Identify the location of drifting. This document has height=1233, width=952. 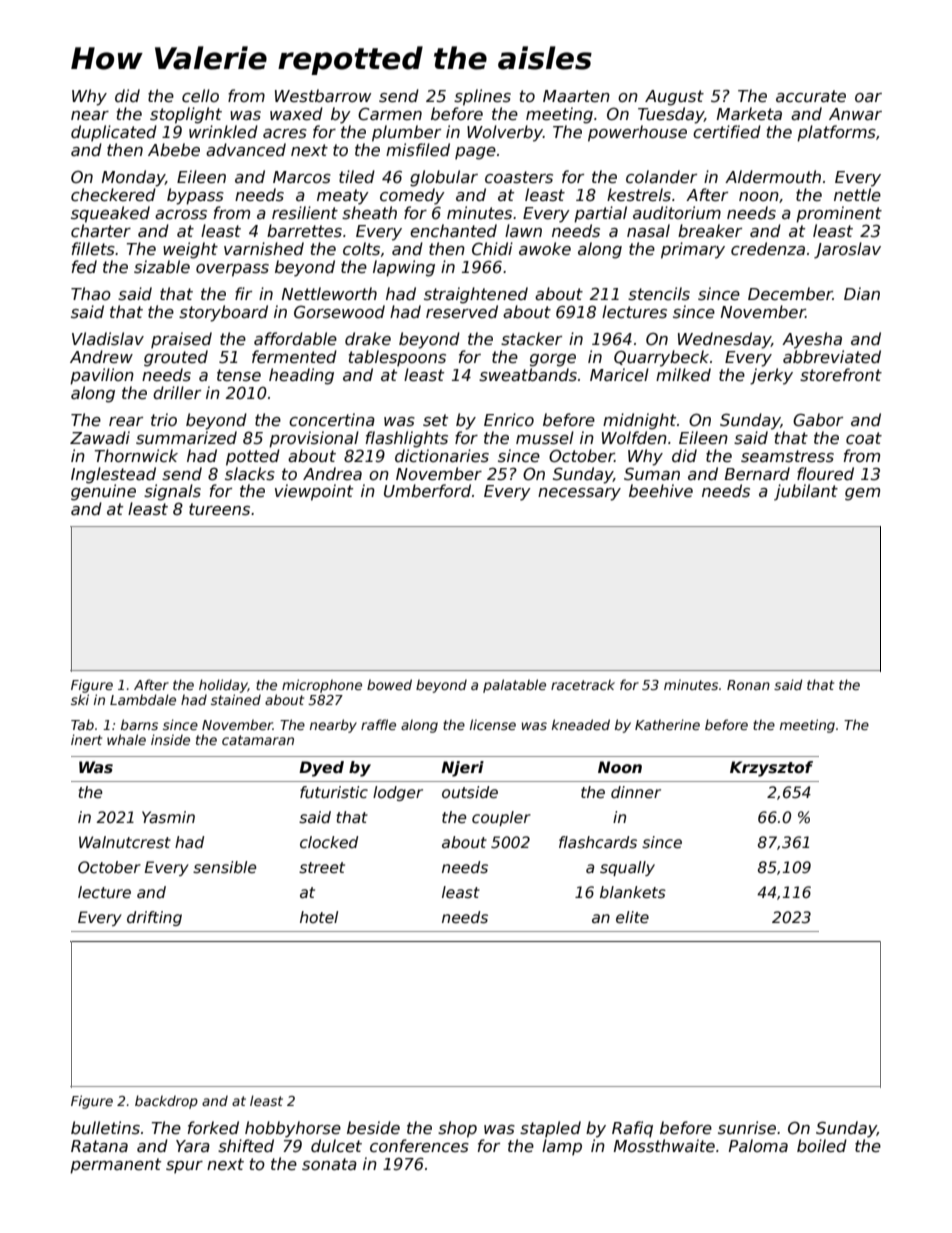
(154, 918).
